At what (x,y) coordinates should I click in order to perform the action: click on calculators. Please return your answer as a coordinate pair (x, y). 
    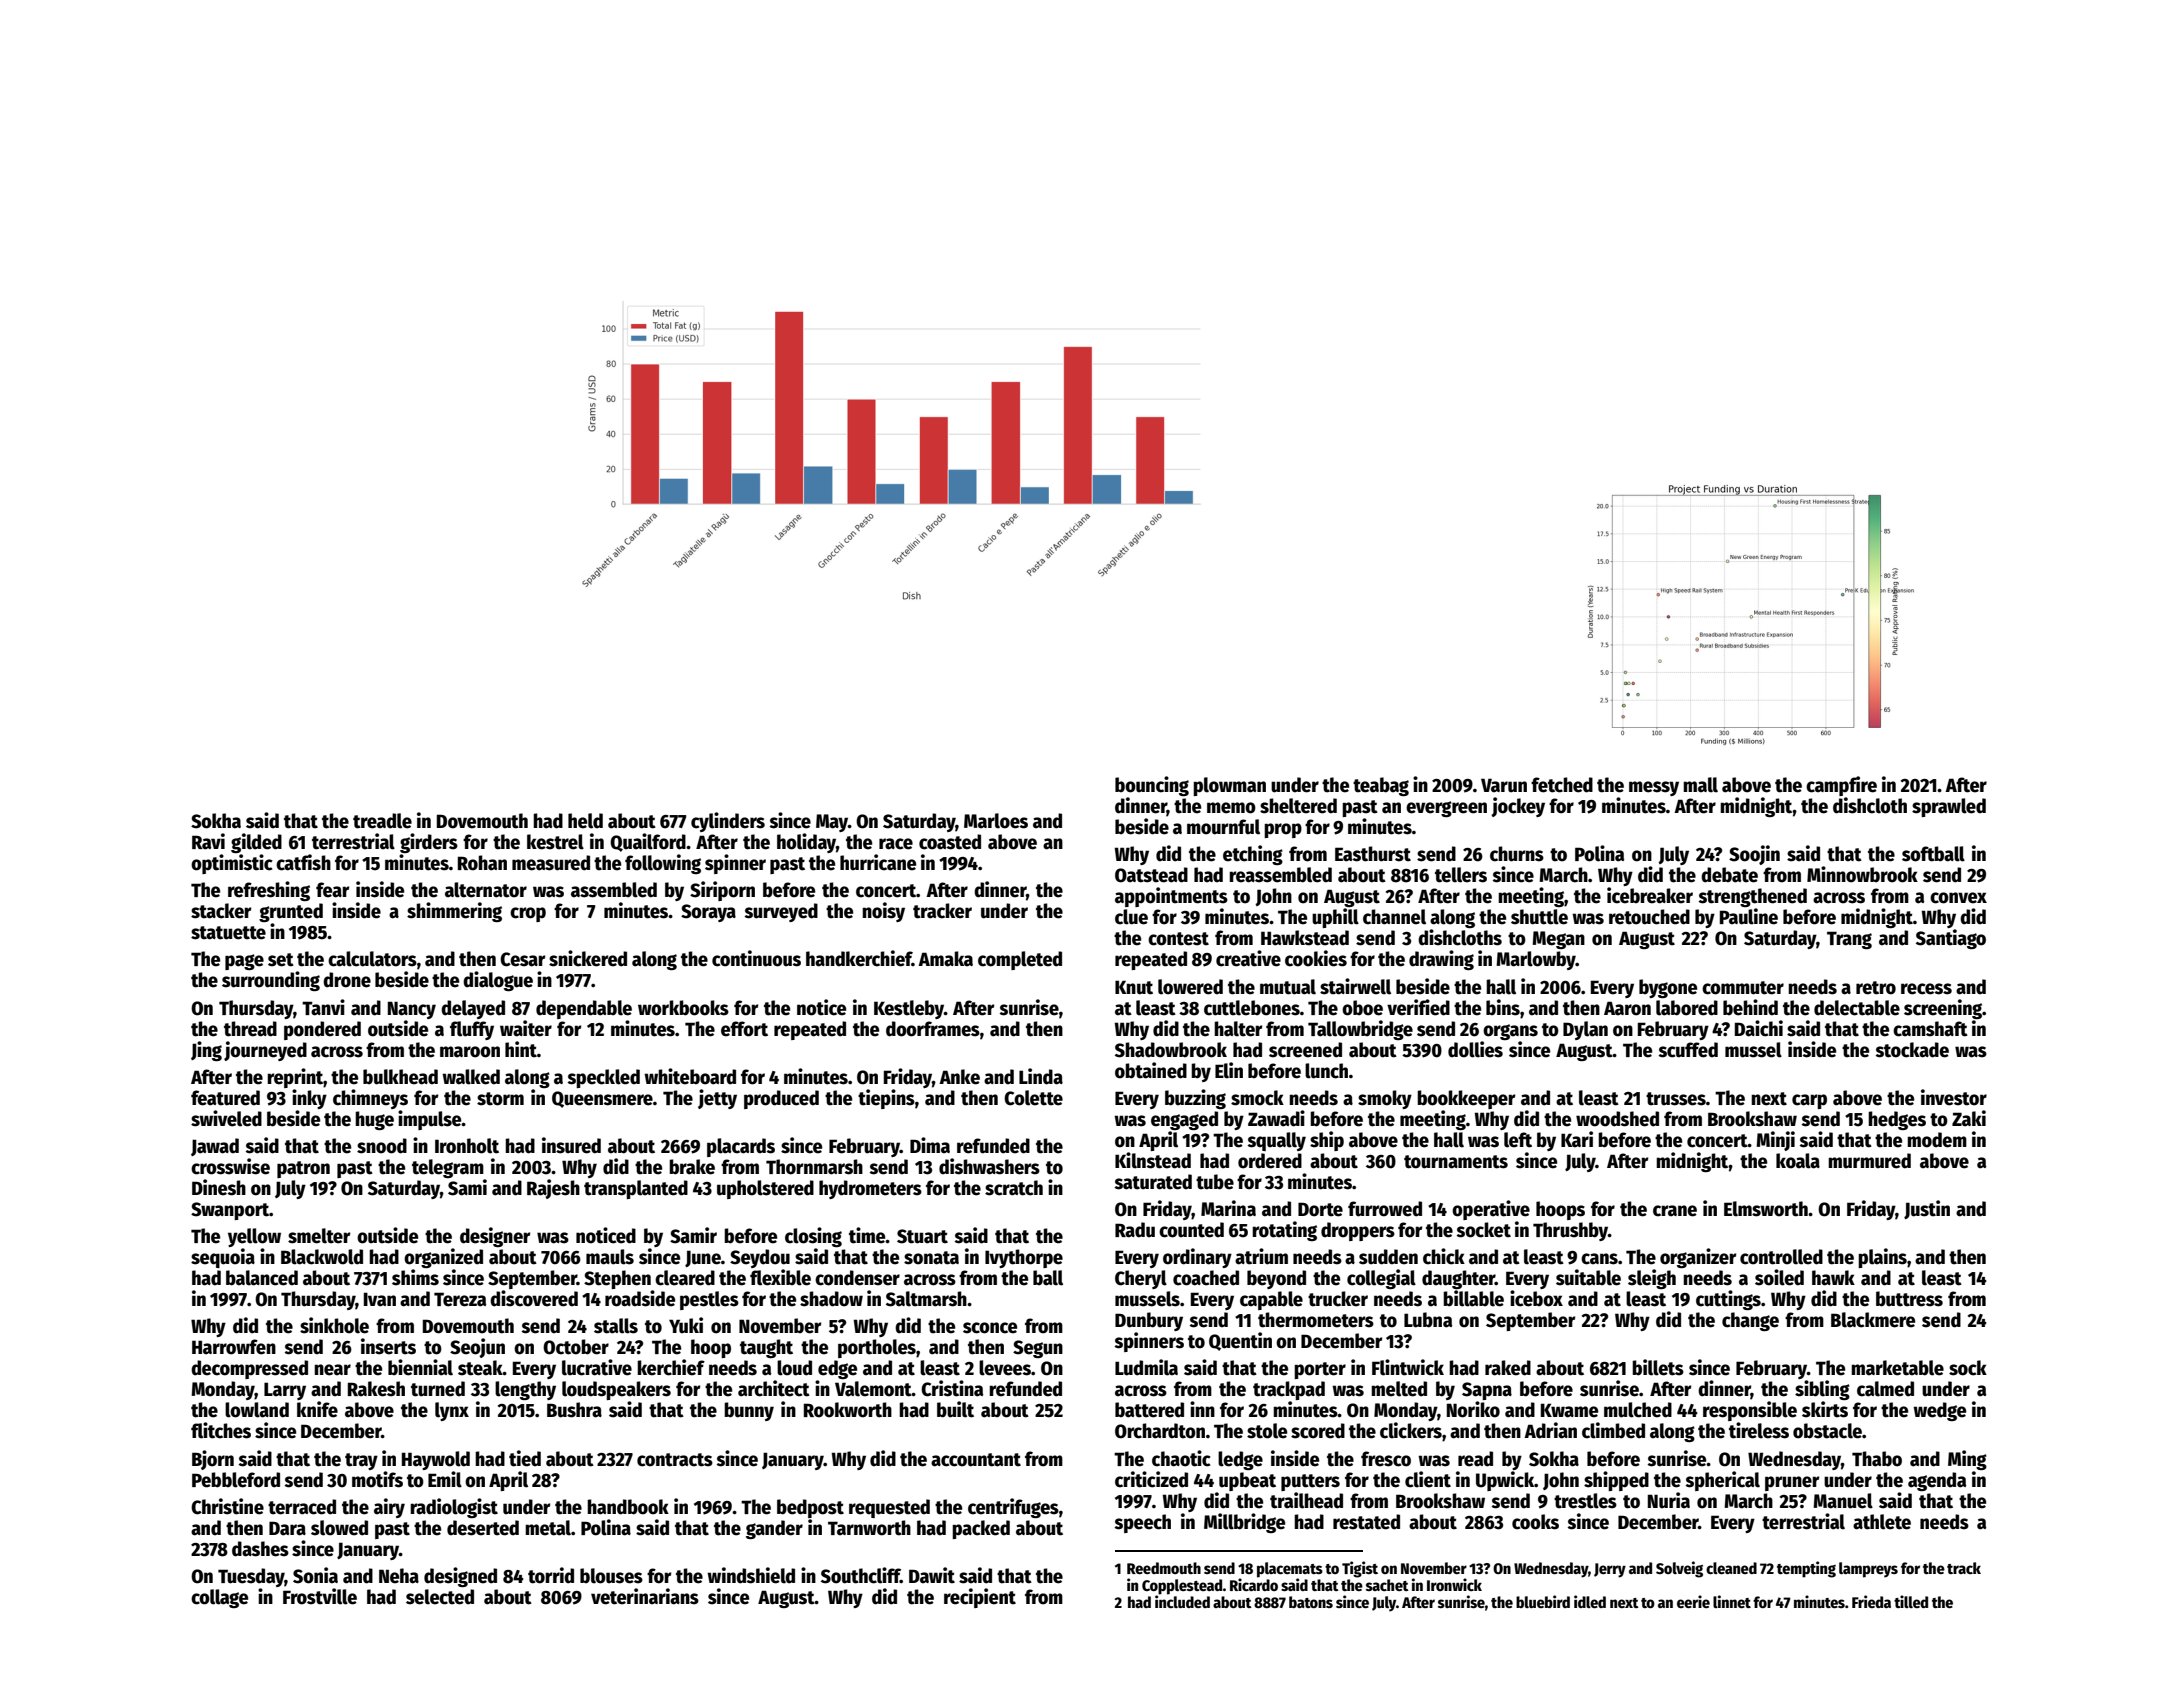
    Looking at the image, I should click on (372, 959).
